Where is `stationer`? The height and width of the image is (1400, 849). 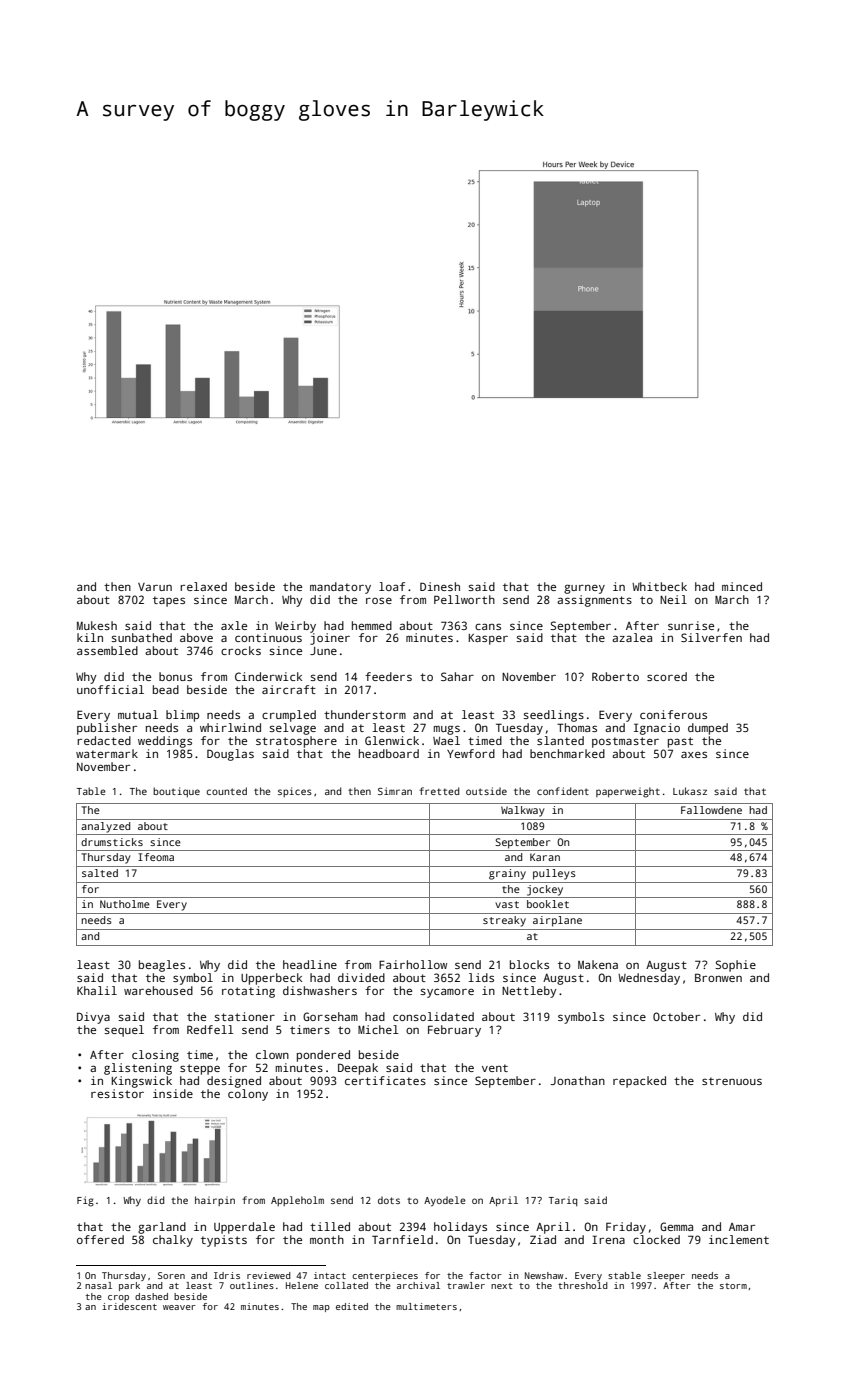
stationer is located at coordinates (245, 1016).
